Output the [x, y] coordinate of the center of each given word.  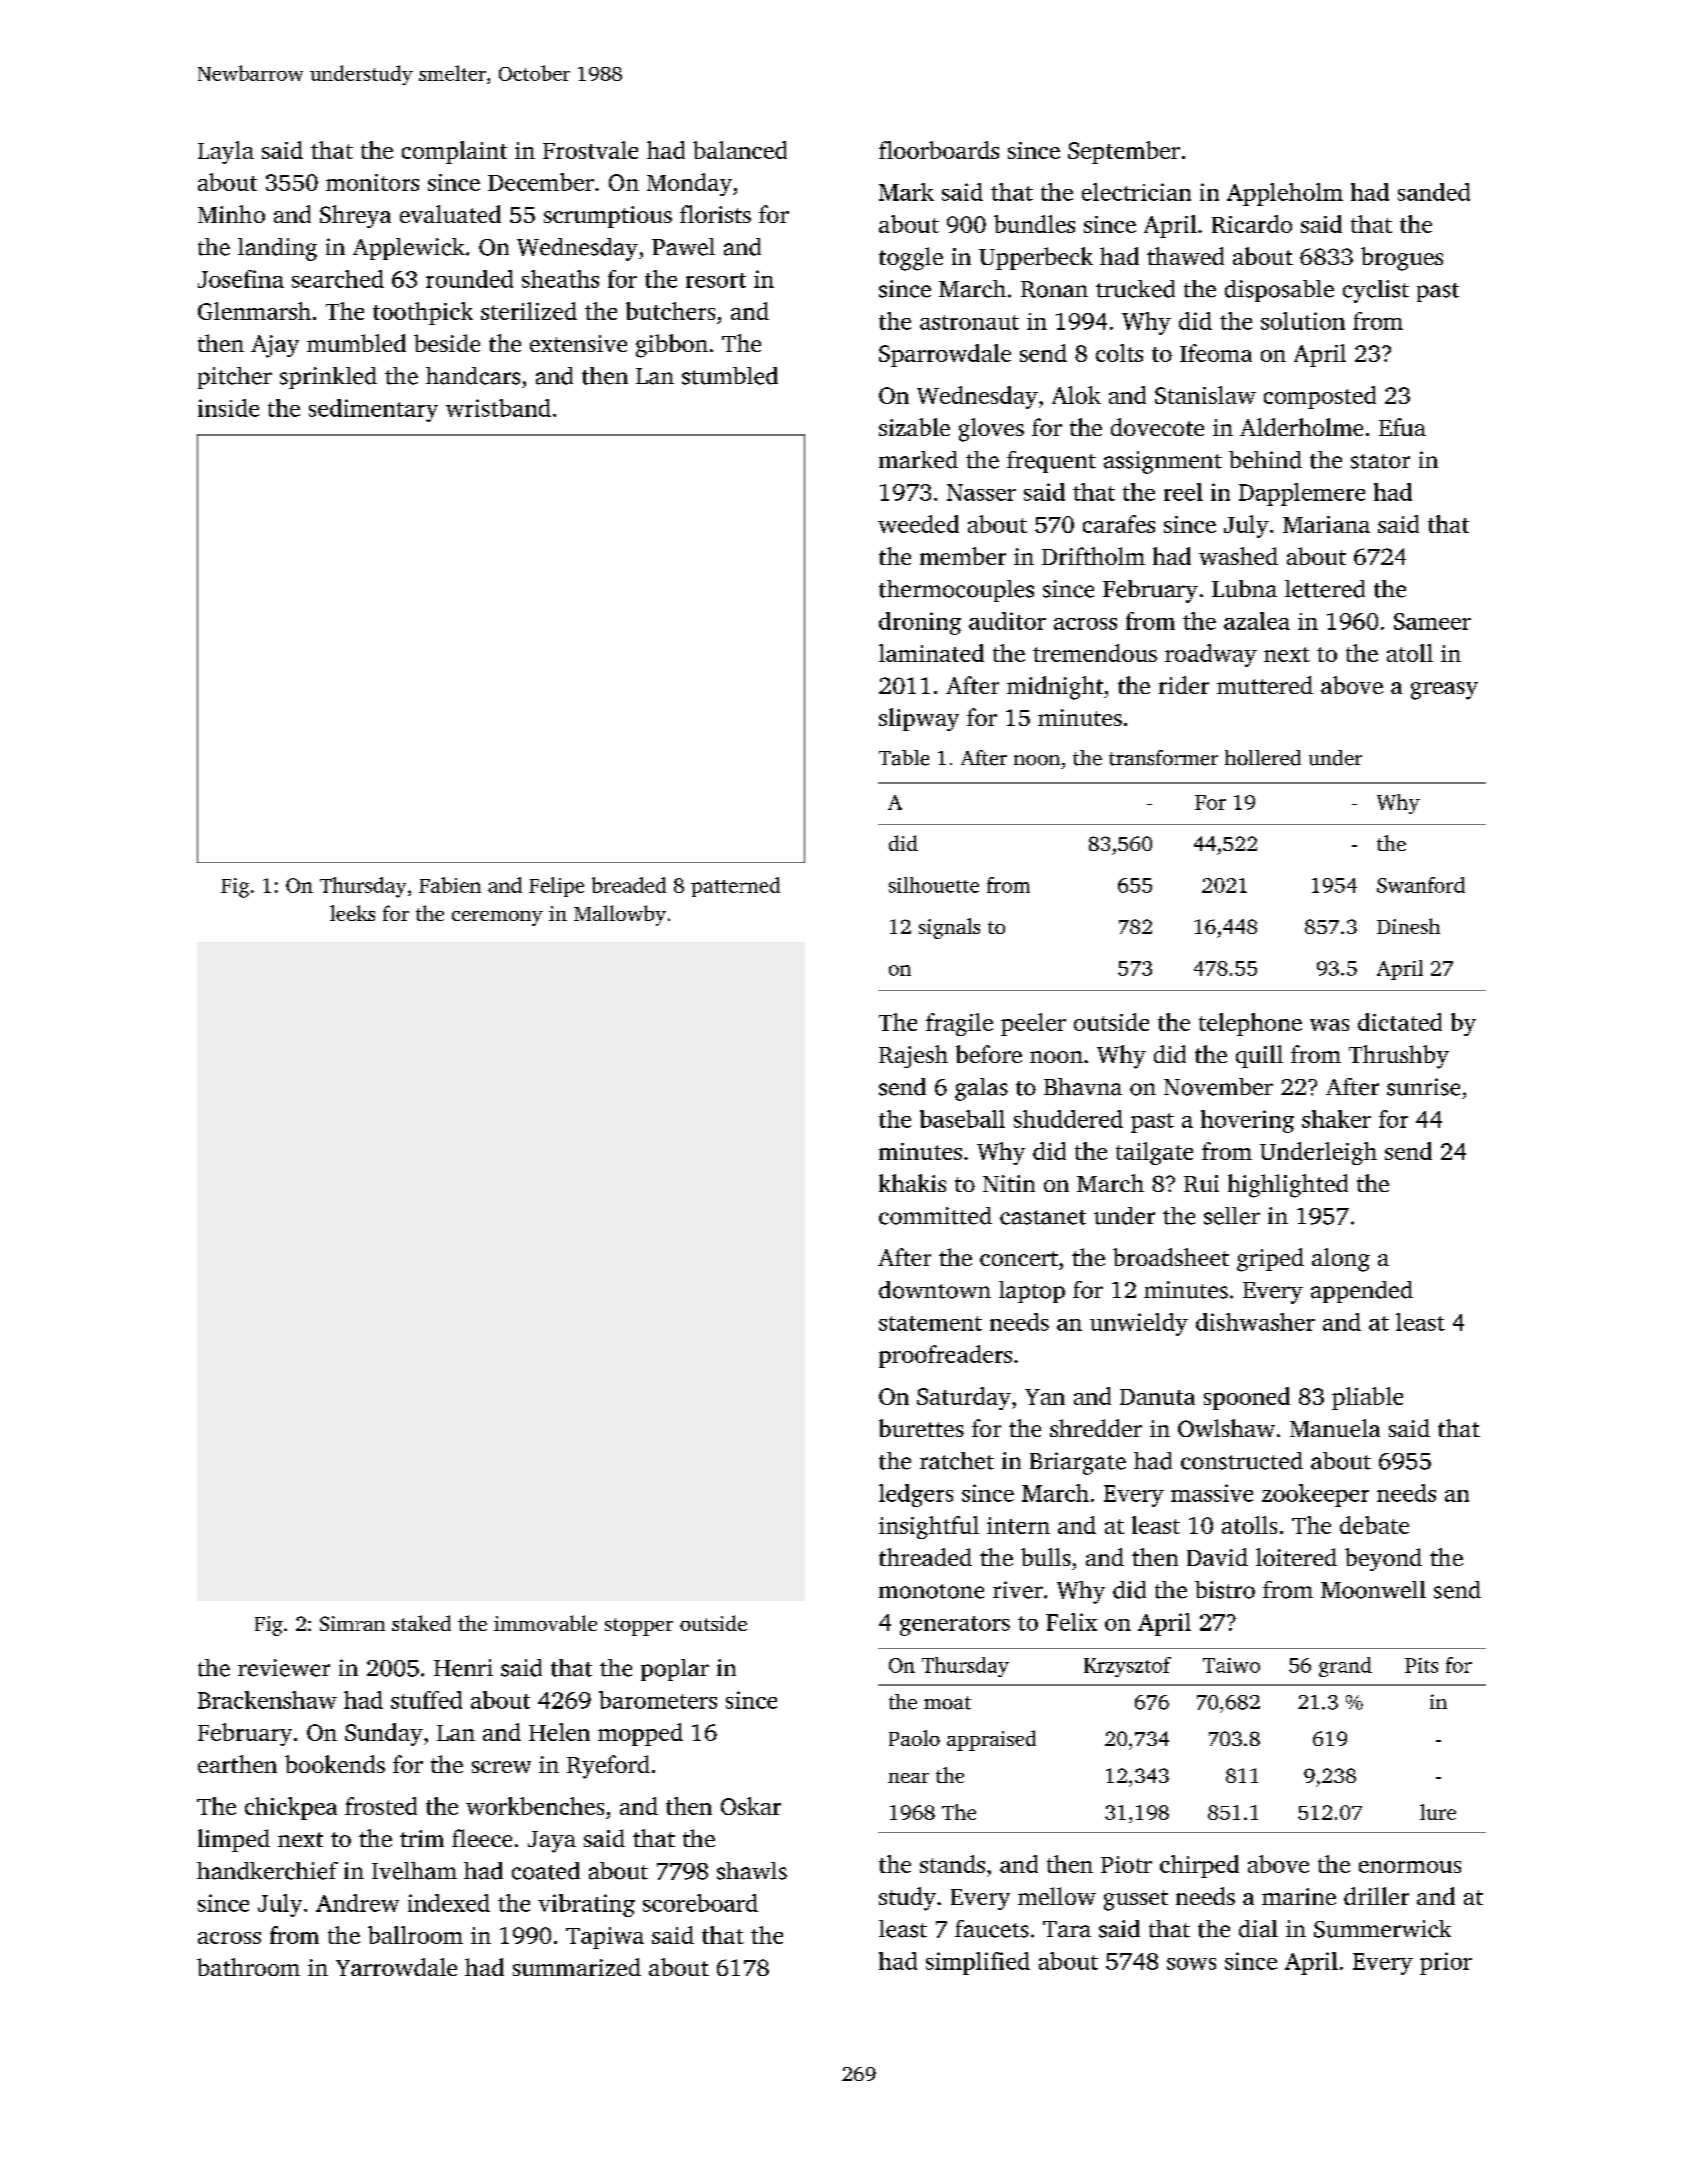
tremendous [1095, 653]
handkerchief [267, 1871]
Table [904, 758]
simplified [978, 1963]
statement [930, 1323]
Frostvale [590, 150]
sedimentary [373, 410]
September [1124, 152]
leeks [352, 913]
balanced [740, 150]
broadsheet [1171, 1257]
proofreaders [945, 1356]
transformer [1163, 758]
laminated [931, 653]
